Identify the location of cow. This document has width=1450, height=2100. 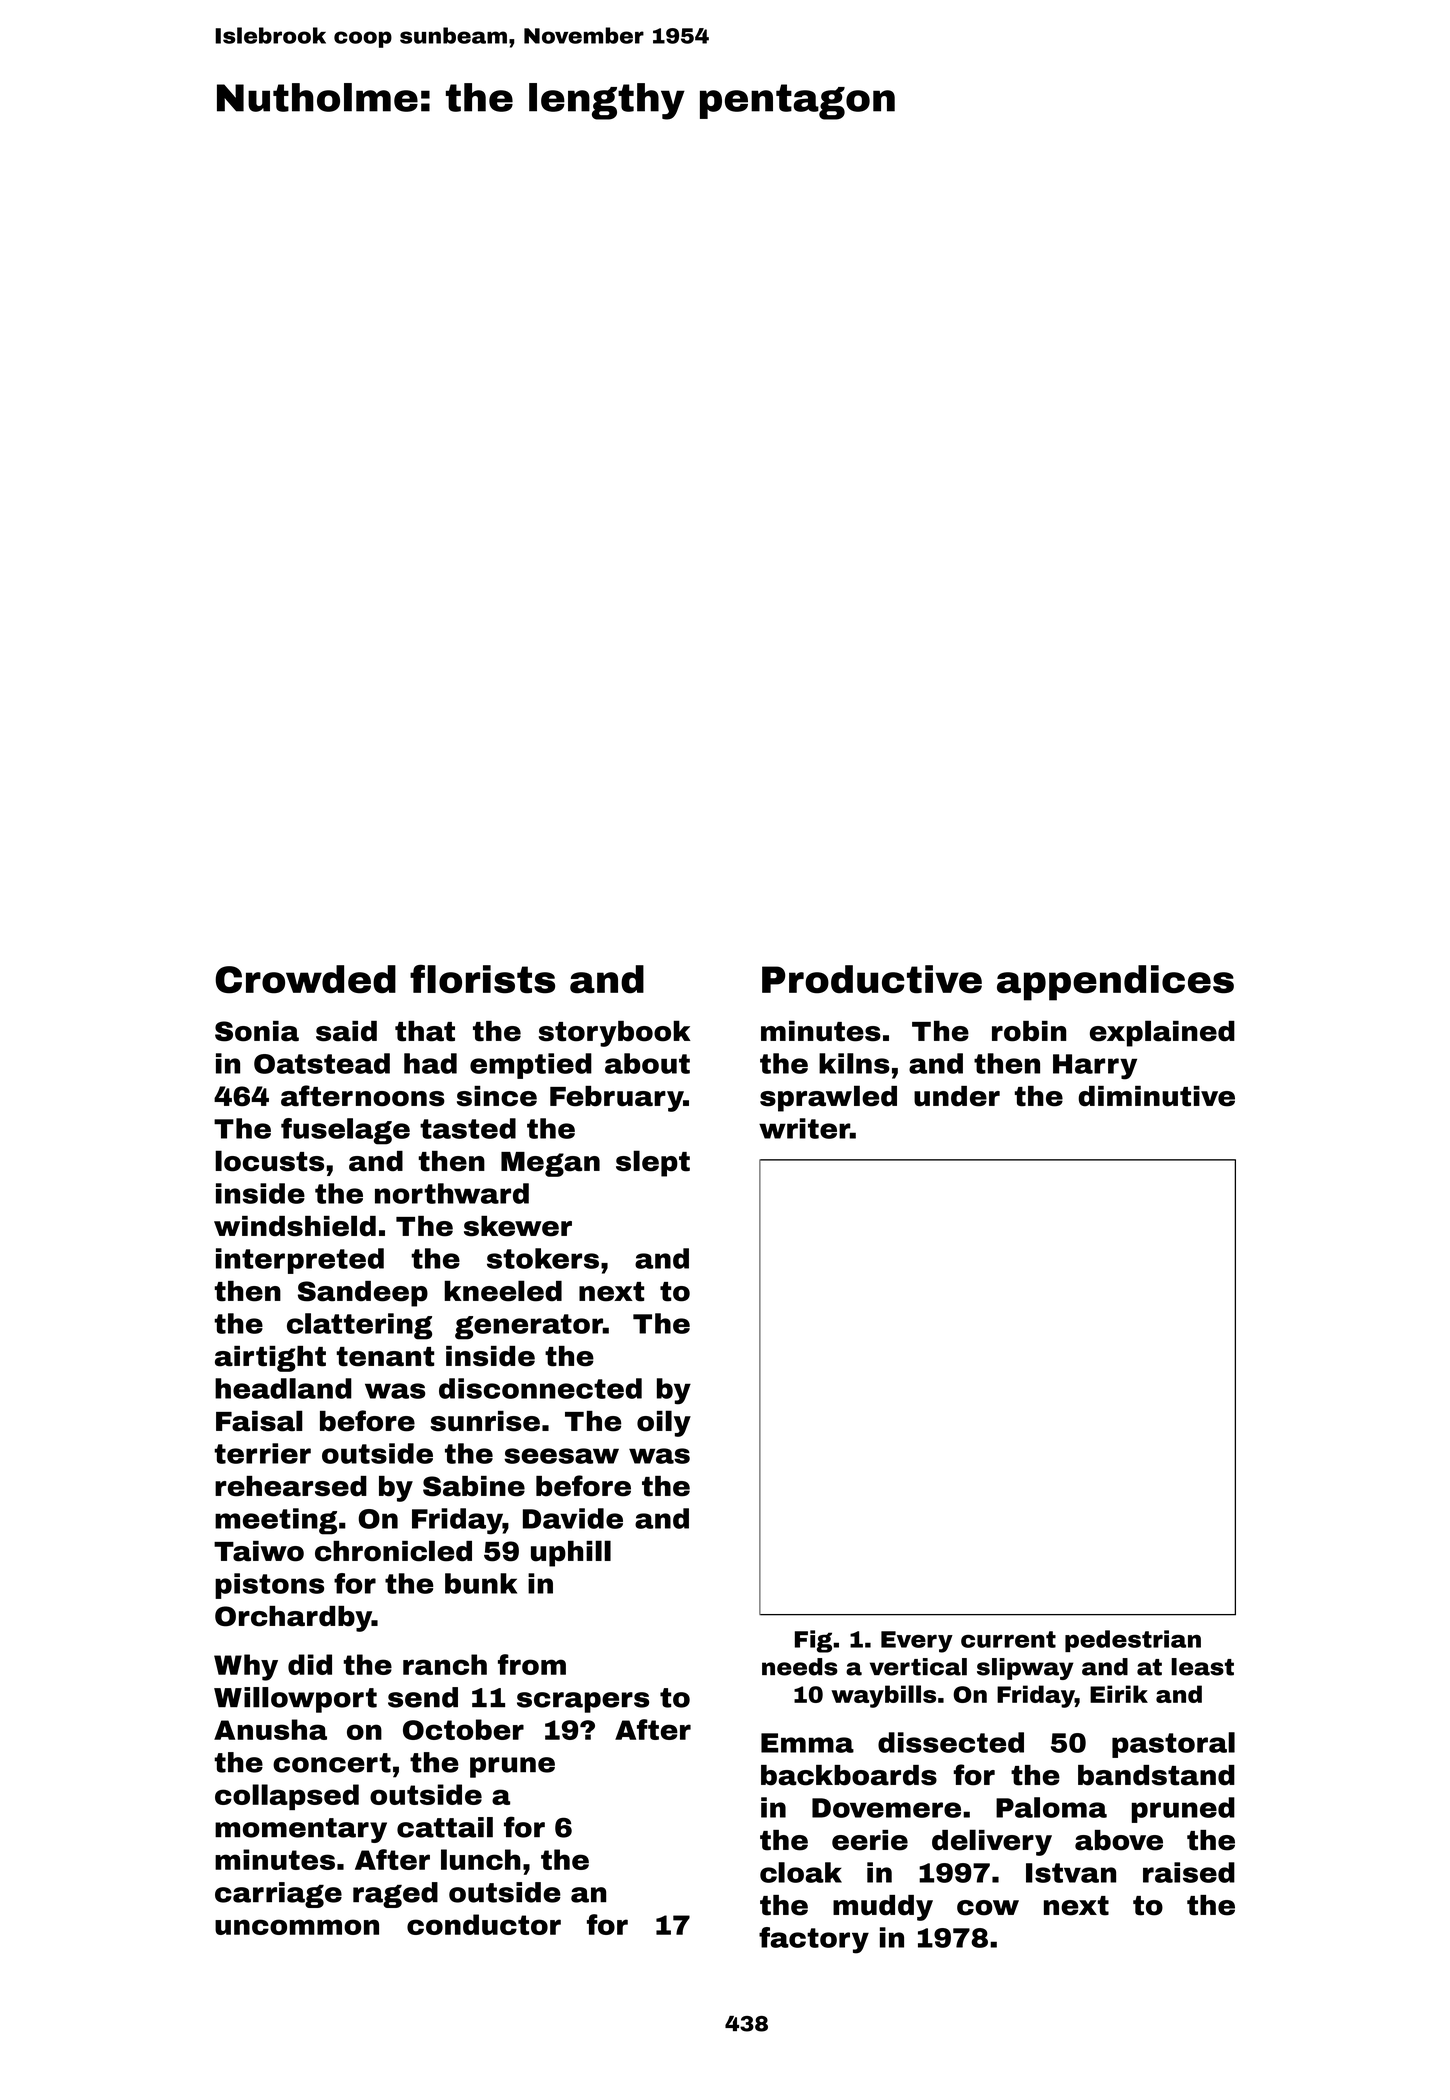
(988, 1908).
